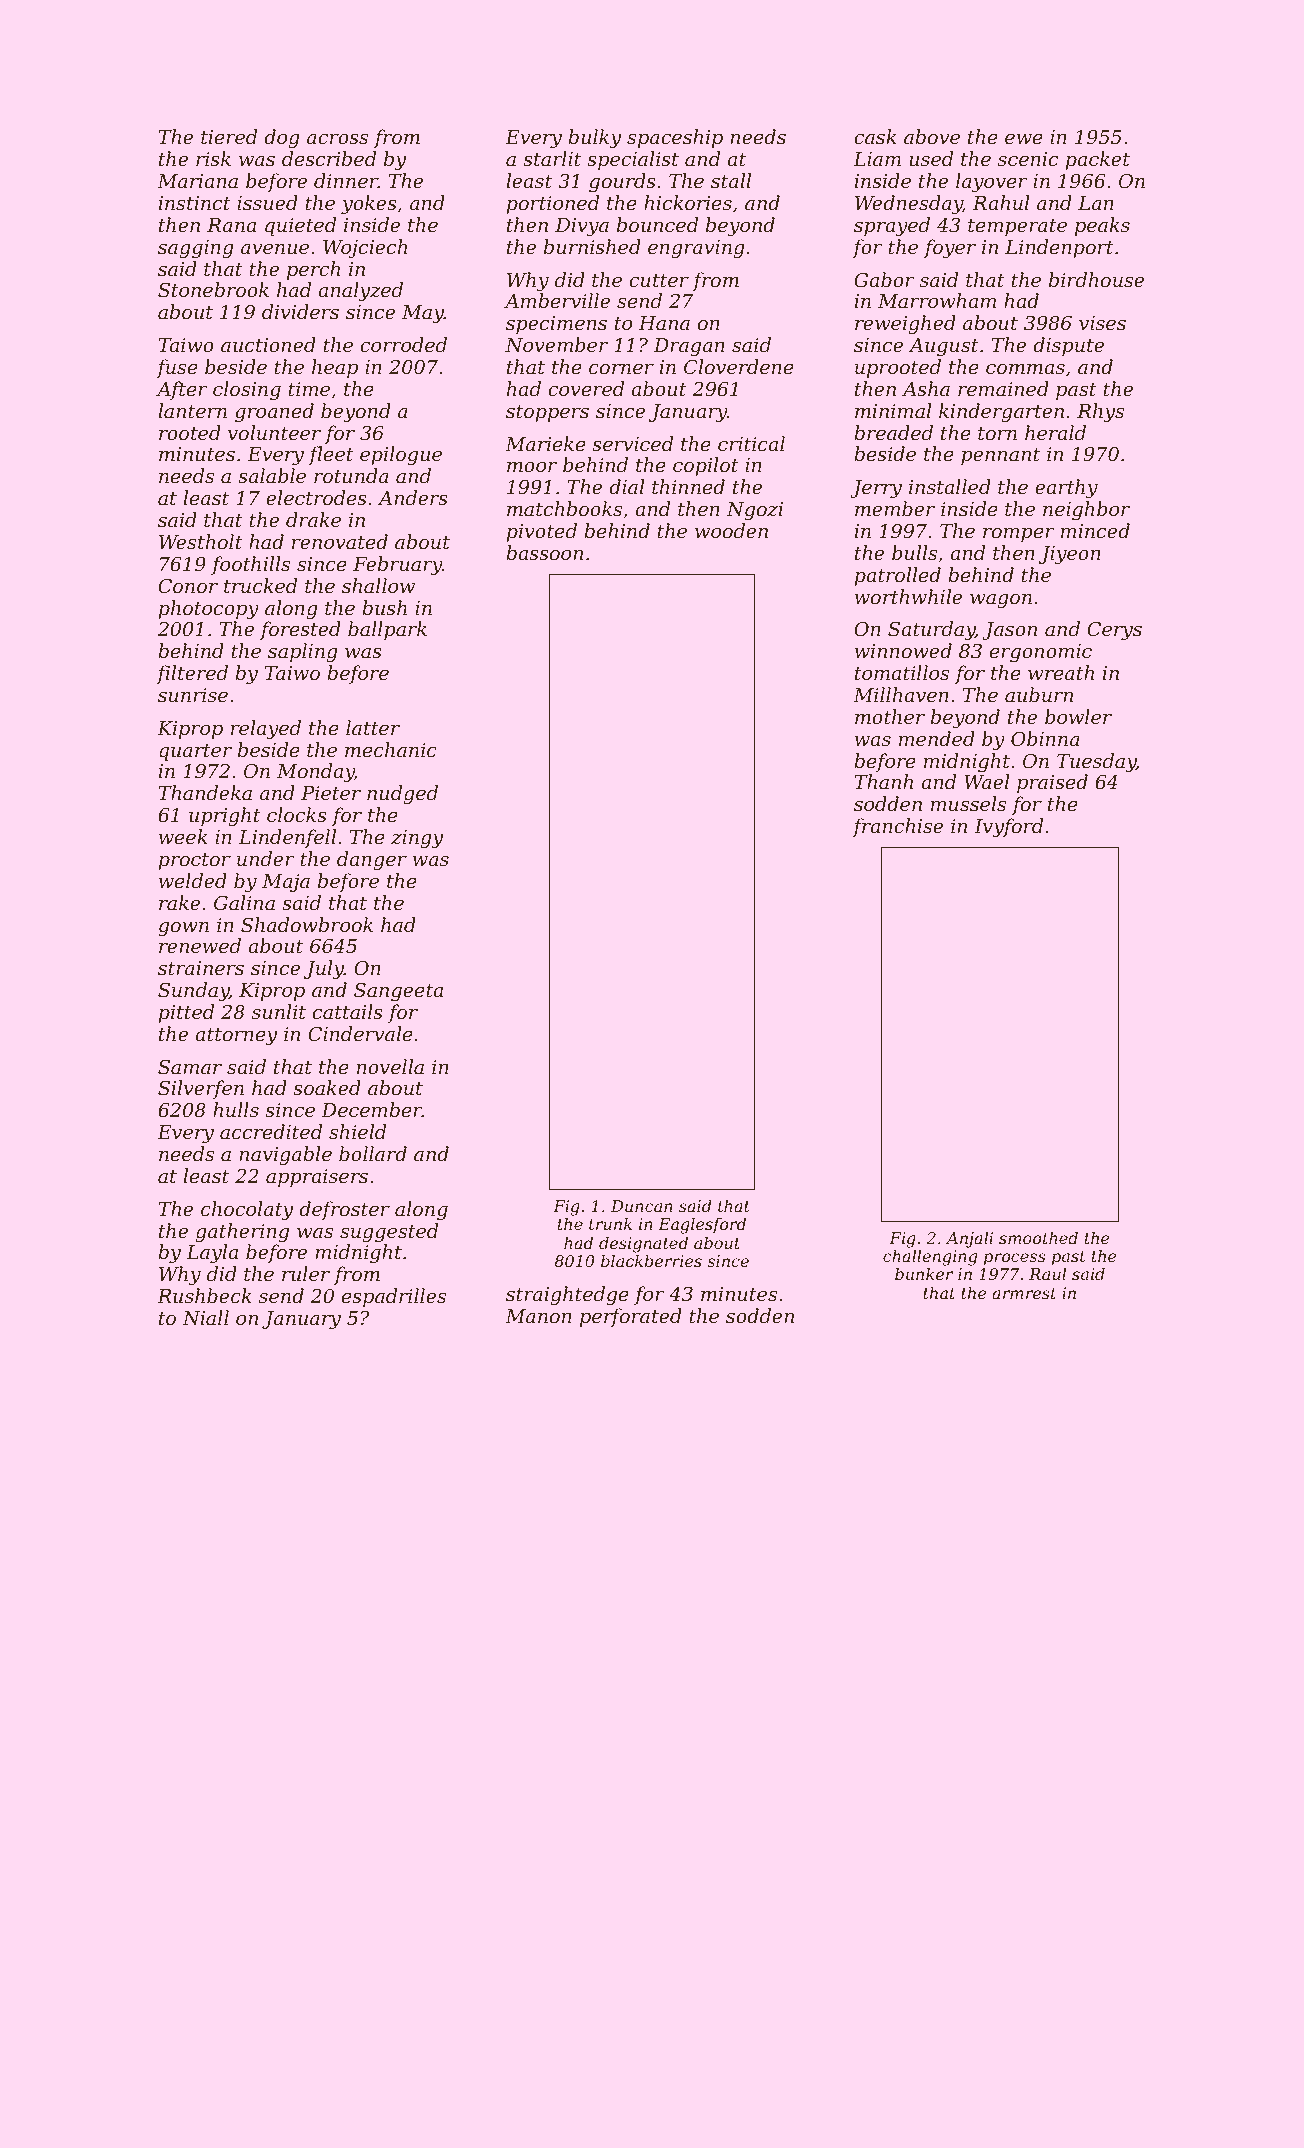 Image resolution: width=1304 pixels, height=2148 pixels. Describe the element at coordinates (893, 432) in the screenshot. I see `breaded` at that location.
